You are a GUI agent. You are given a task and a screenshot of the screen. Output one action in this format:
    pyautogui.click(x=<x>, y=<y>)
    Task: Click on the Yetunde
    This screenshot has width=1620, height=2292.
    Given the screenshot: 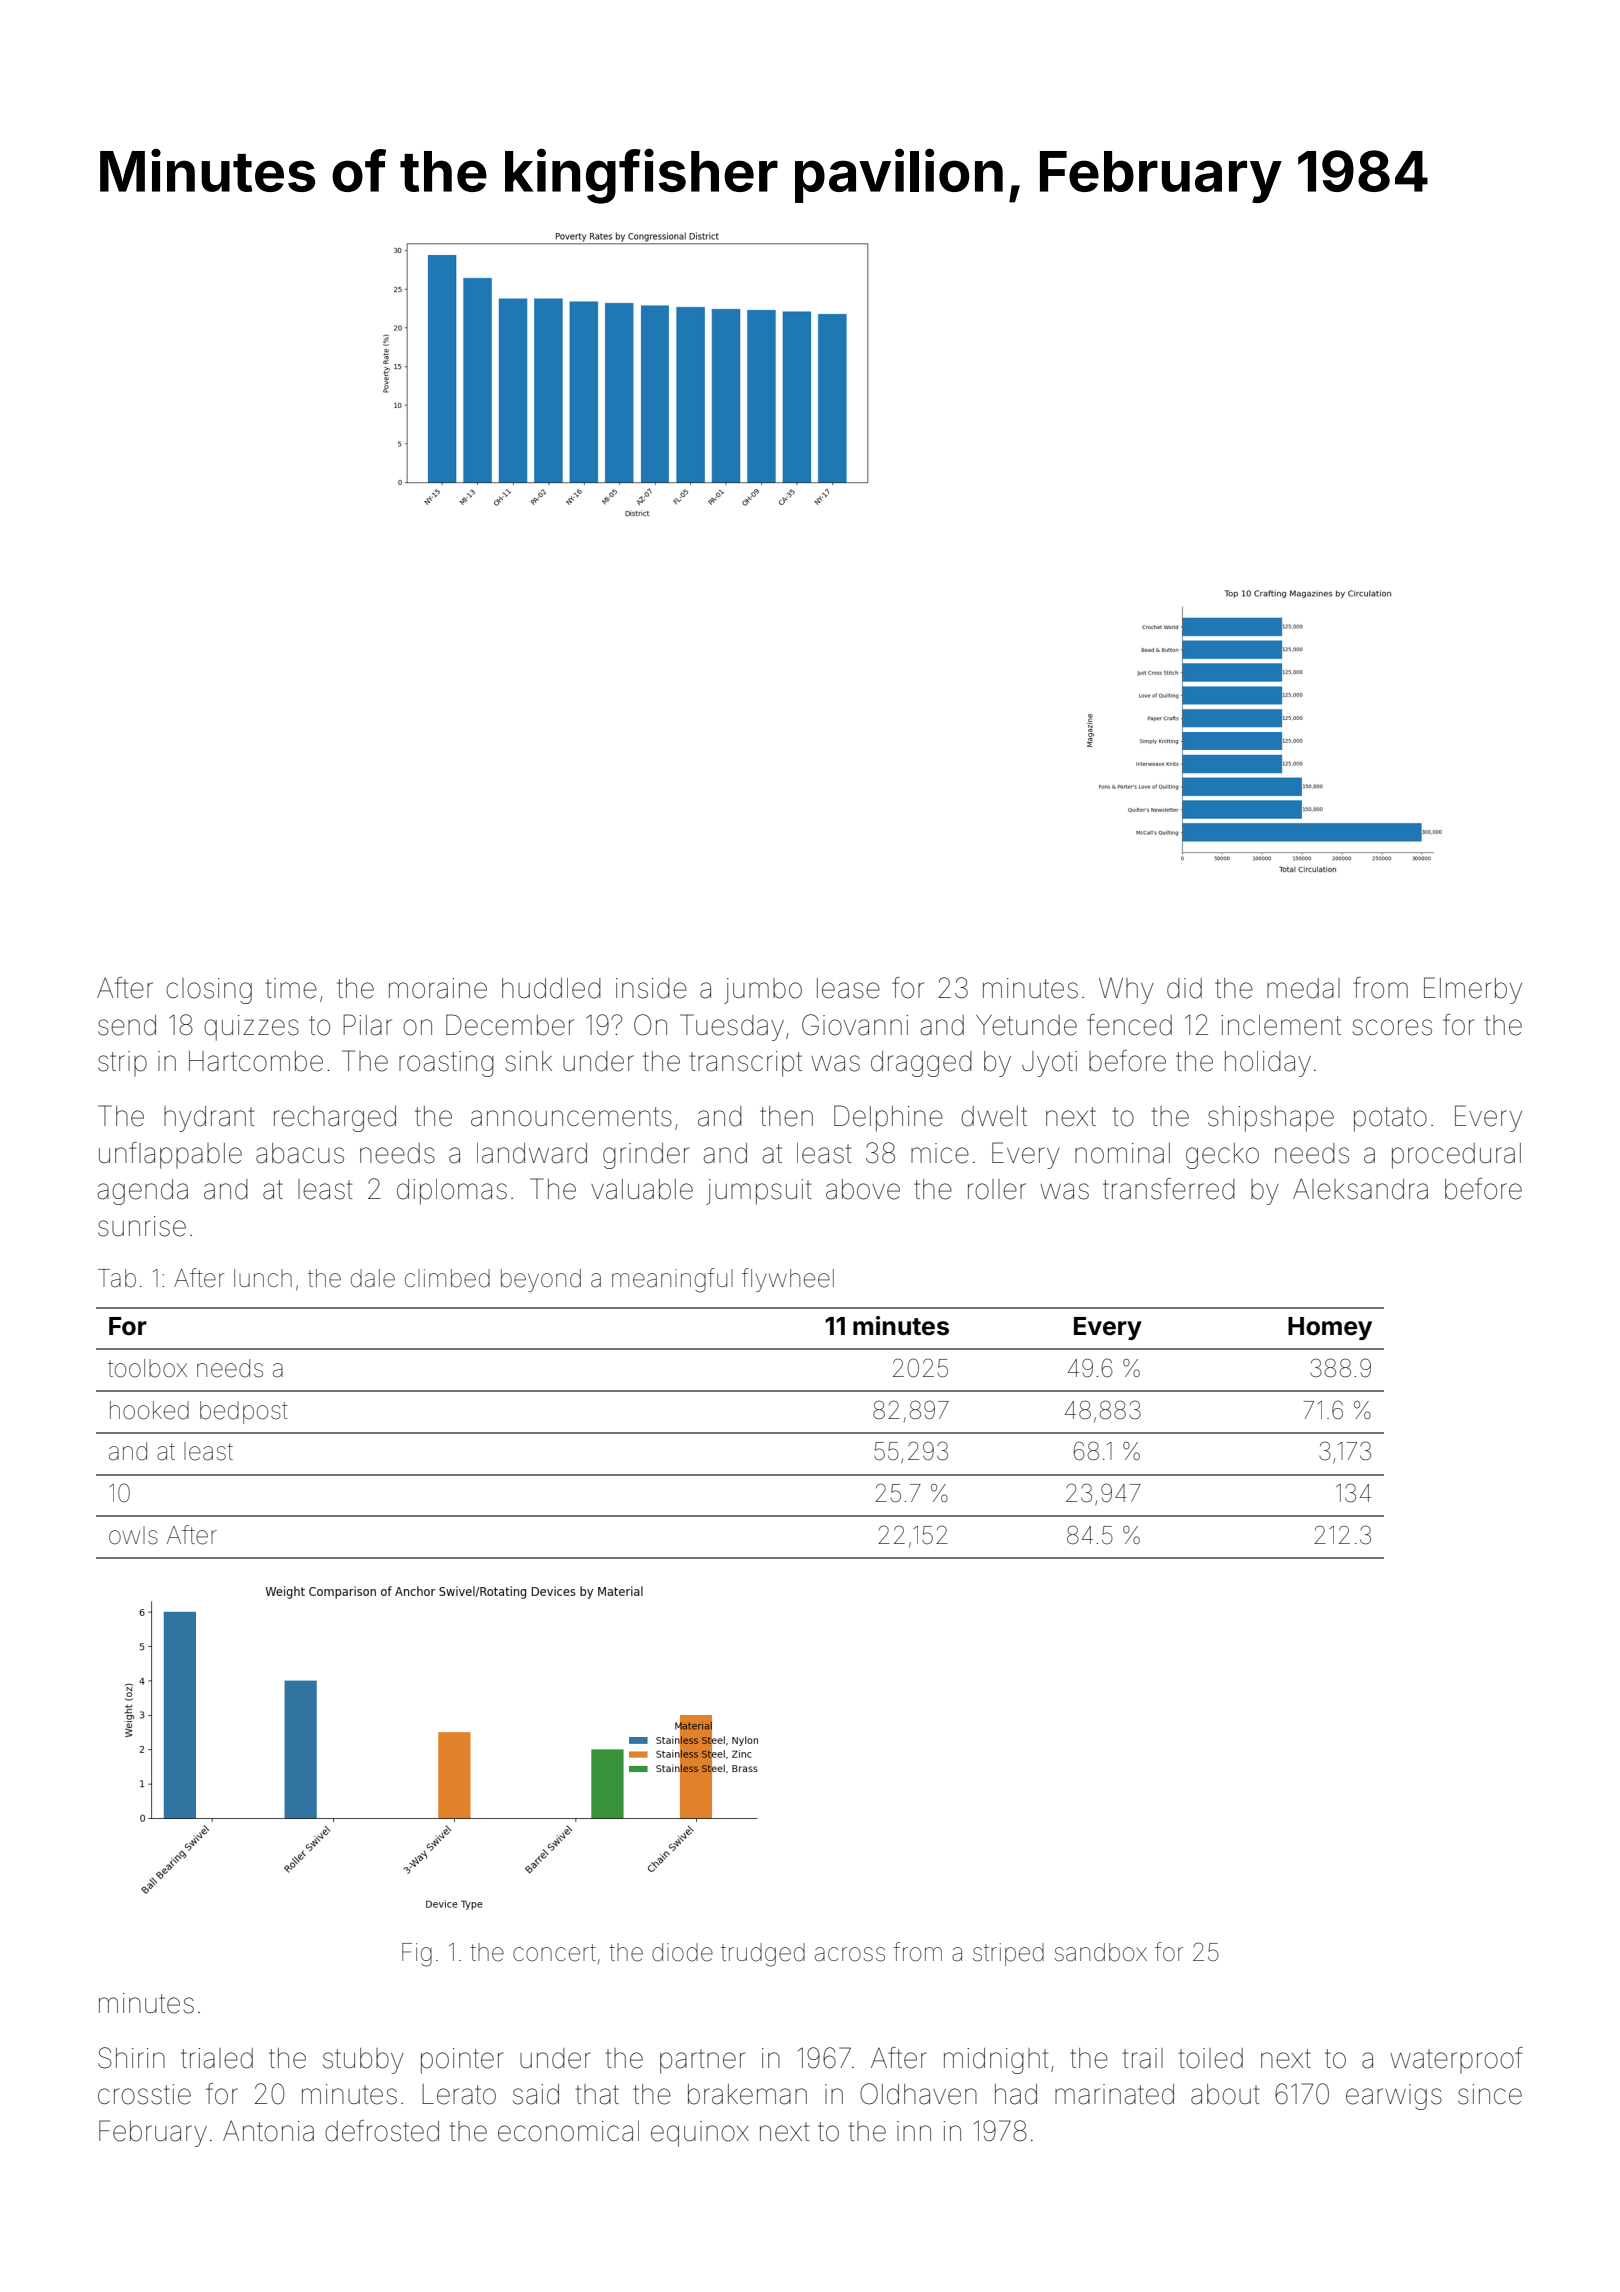 What is the action you would take?
    pyautogui.click(x=1026, y=1025)
